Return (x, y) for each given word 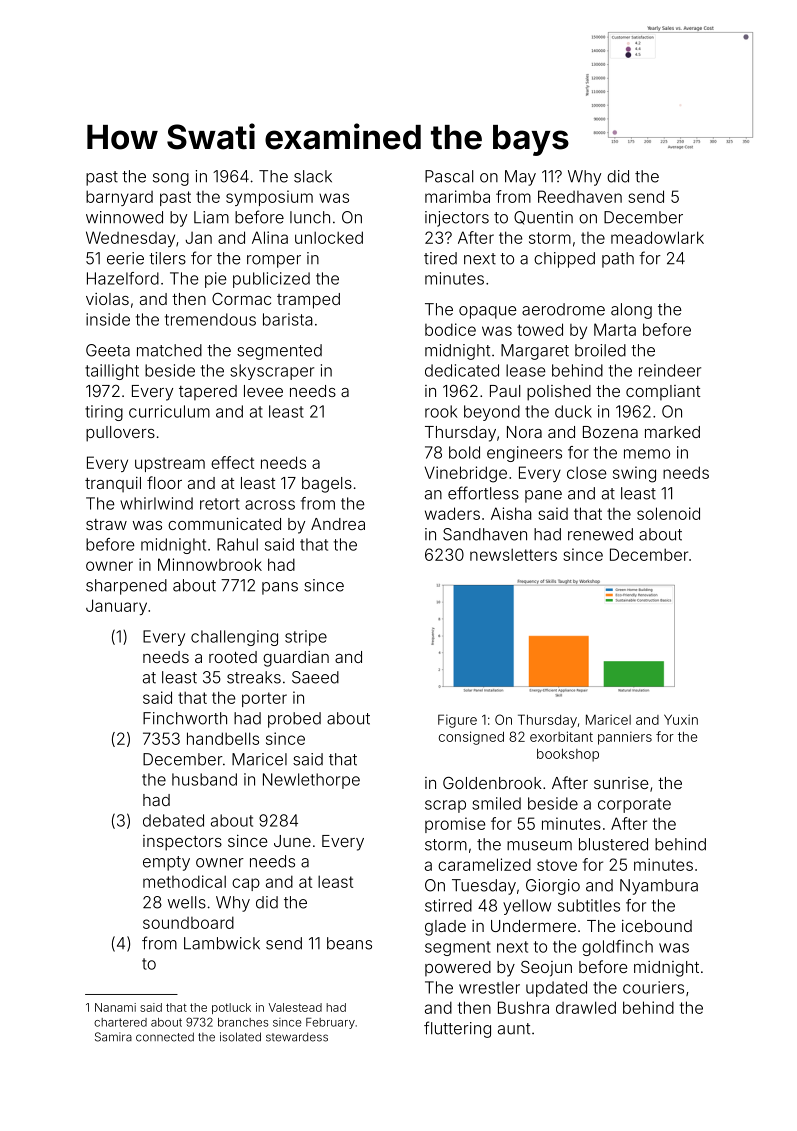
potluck (231, 1008)
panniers (625, 738)
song (171, 179)
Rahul (237, 544)
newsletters (513, 554)
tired (440, 258)
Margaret (535, 352)
